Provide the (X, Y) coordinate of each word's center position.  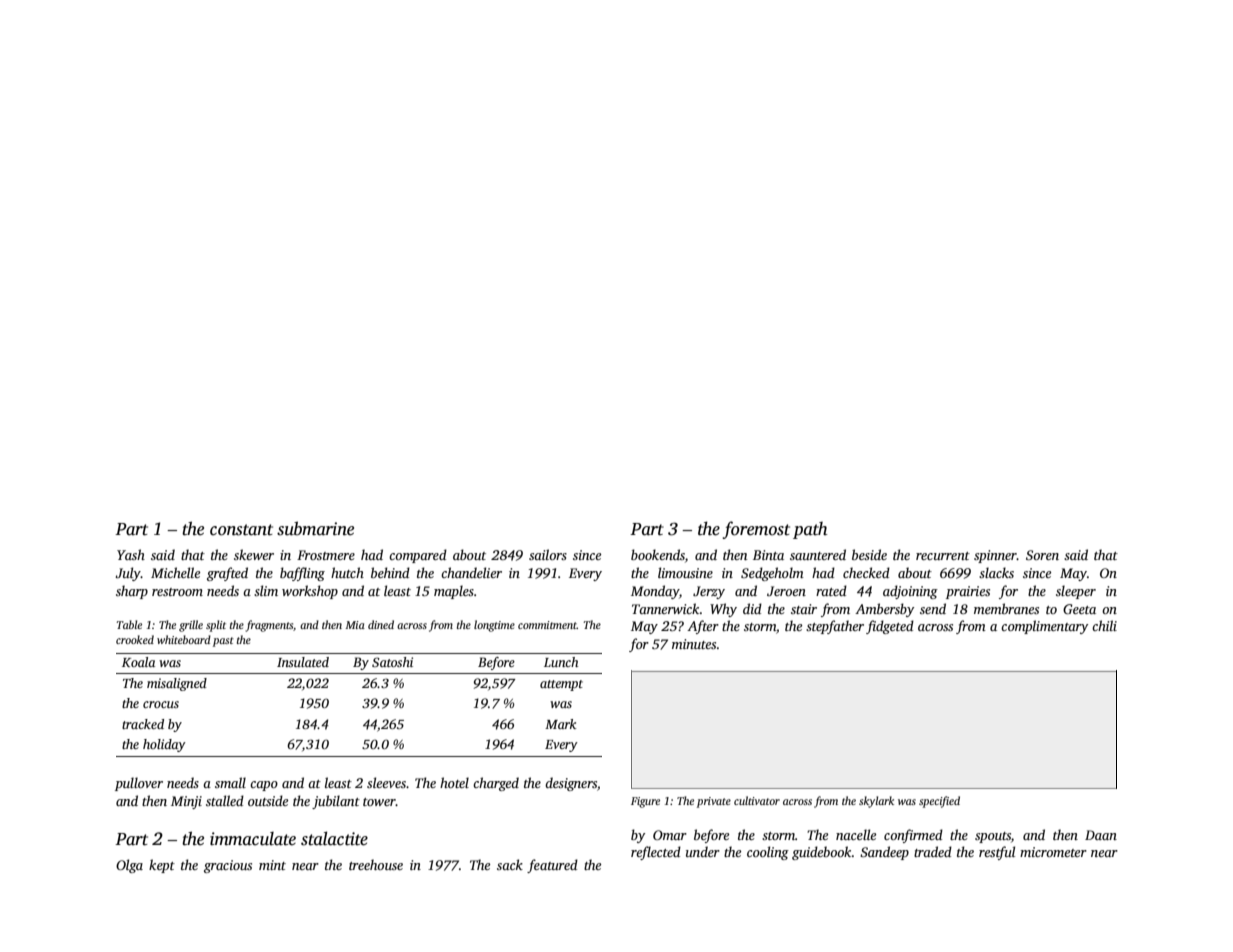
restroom (177, 592)
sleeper (1076, 592)
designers (571, 784)
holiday (164, 745)
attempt (561, 685)
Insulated (303, 662)
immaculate (253, 839)
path (810, 530)
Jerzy (709, 592)
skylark (876, 802)
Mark (560, 724)
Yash (131, 554)
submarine (315, 528)
